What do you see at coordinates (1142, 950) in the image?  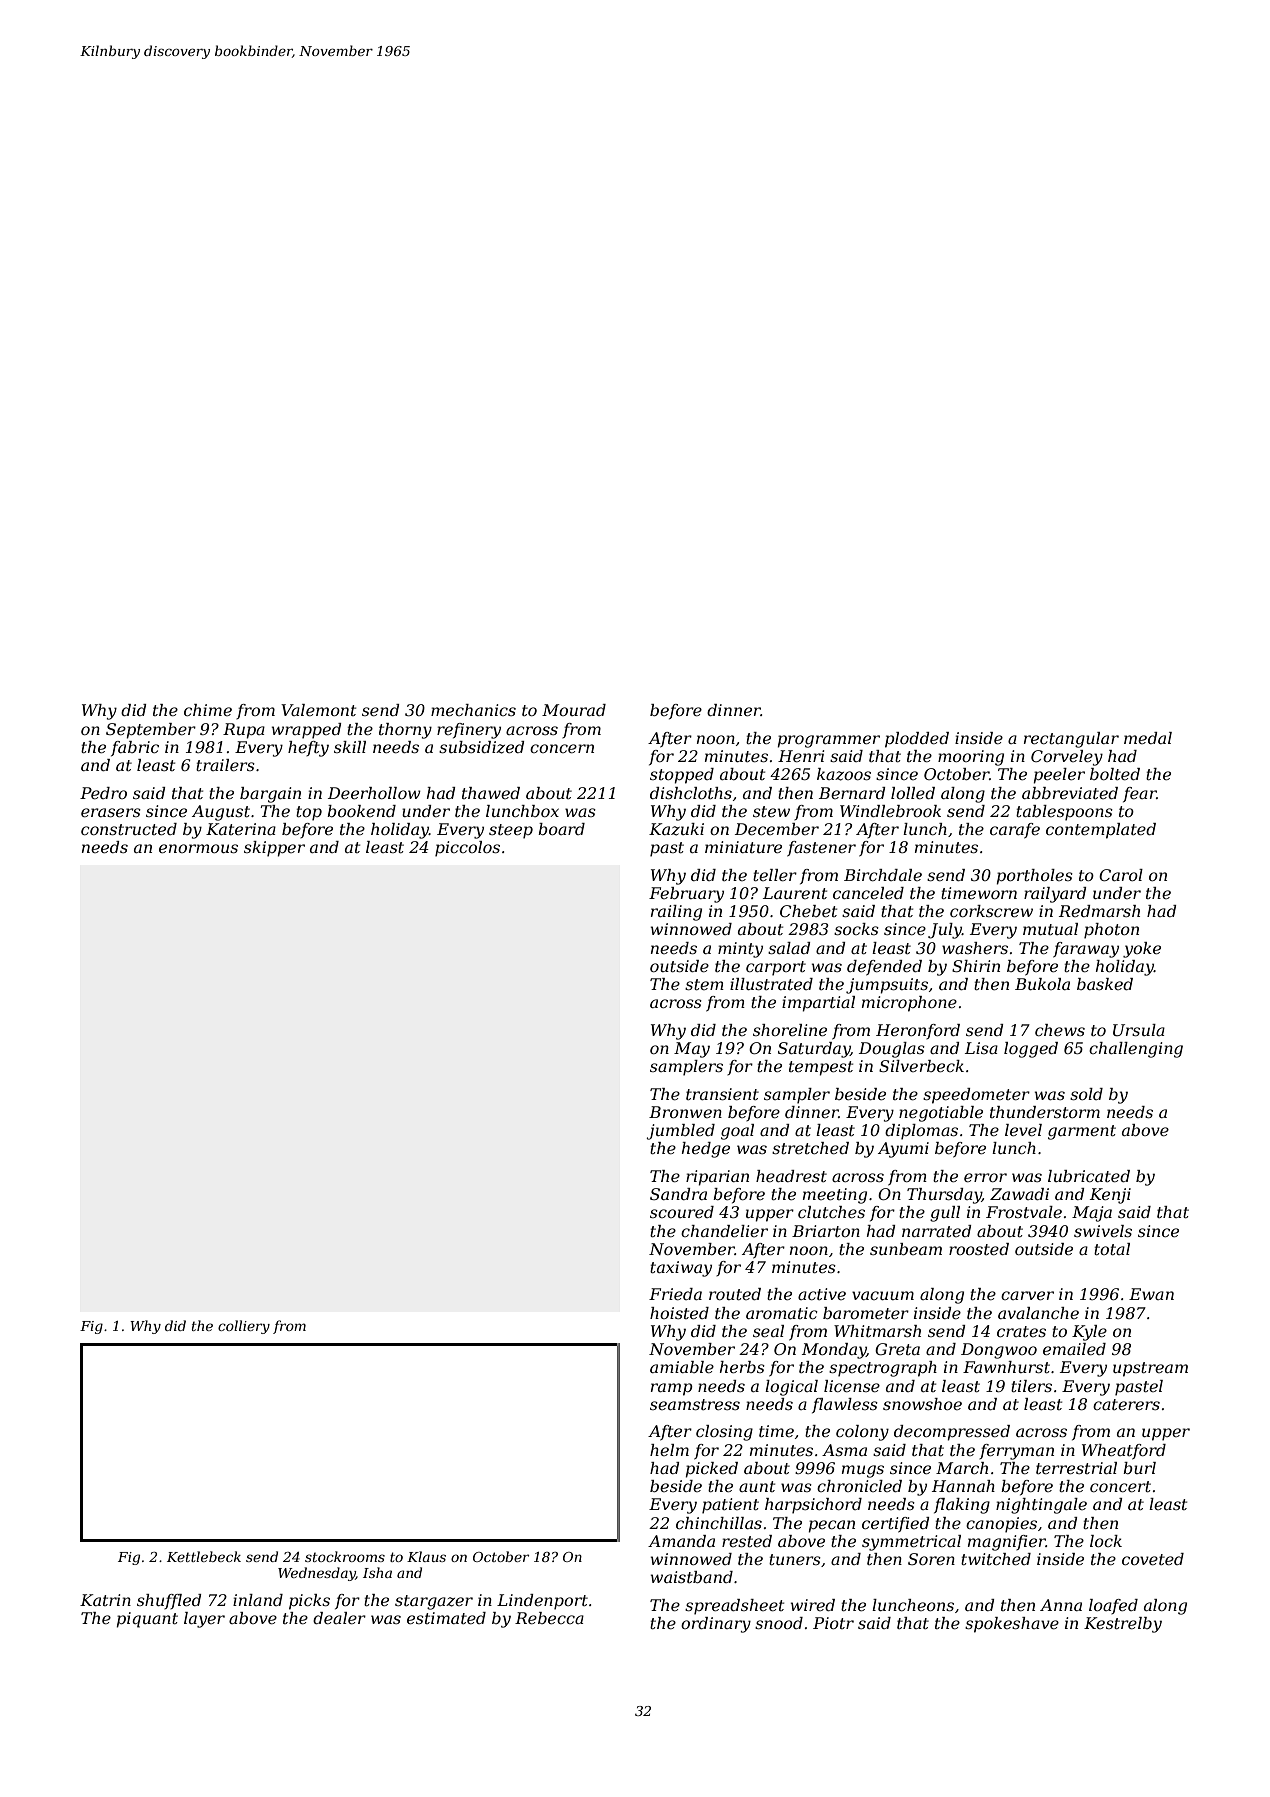 I see `yoke` at bounding box center [1142, 950].
